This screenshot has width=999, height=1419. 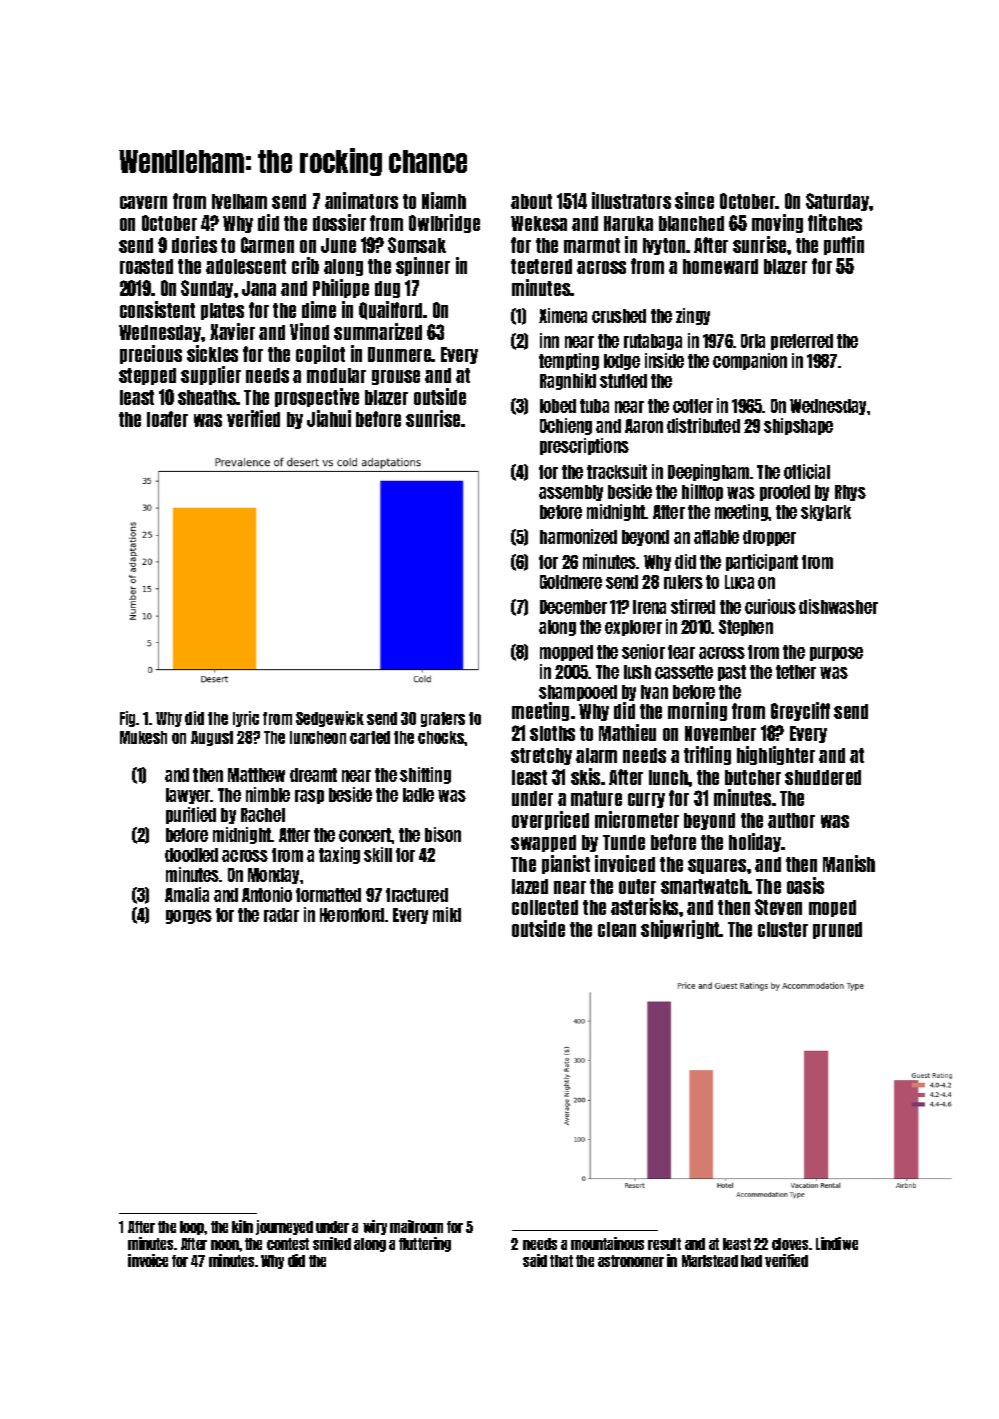 I want to click on rulers, so click(x=683, y=582).
